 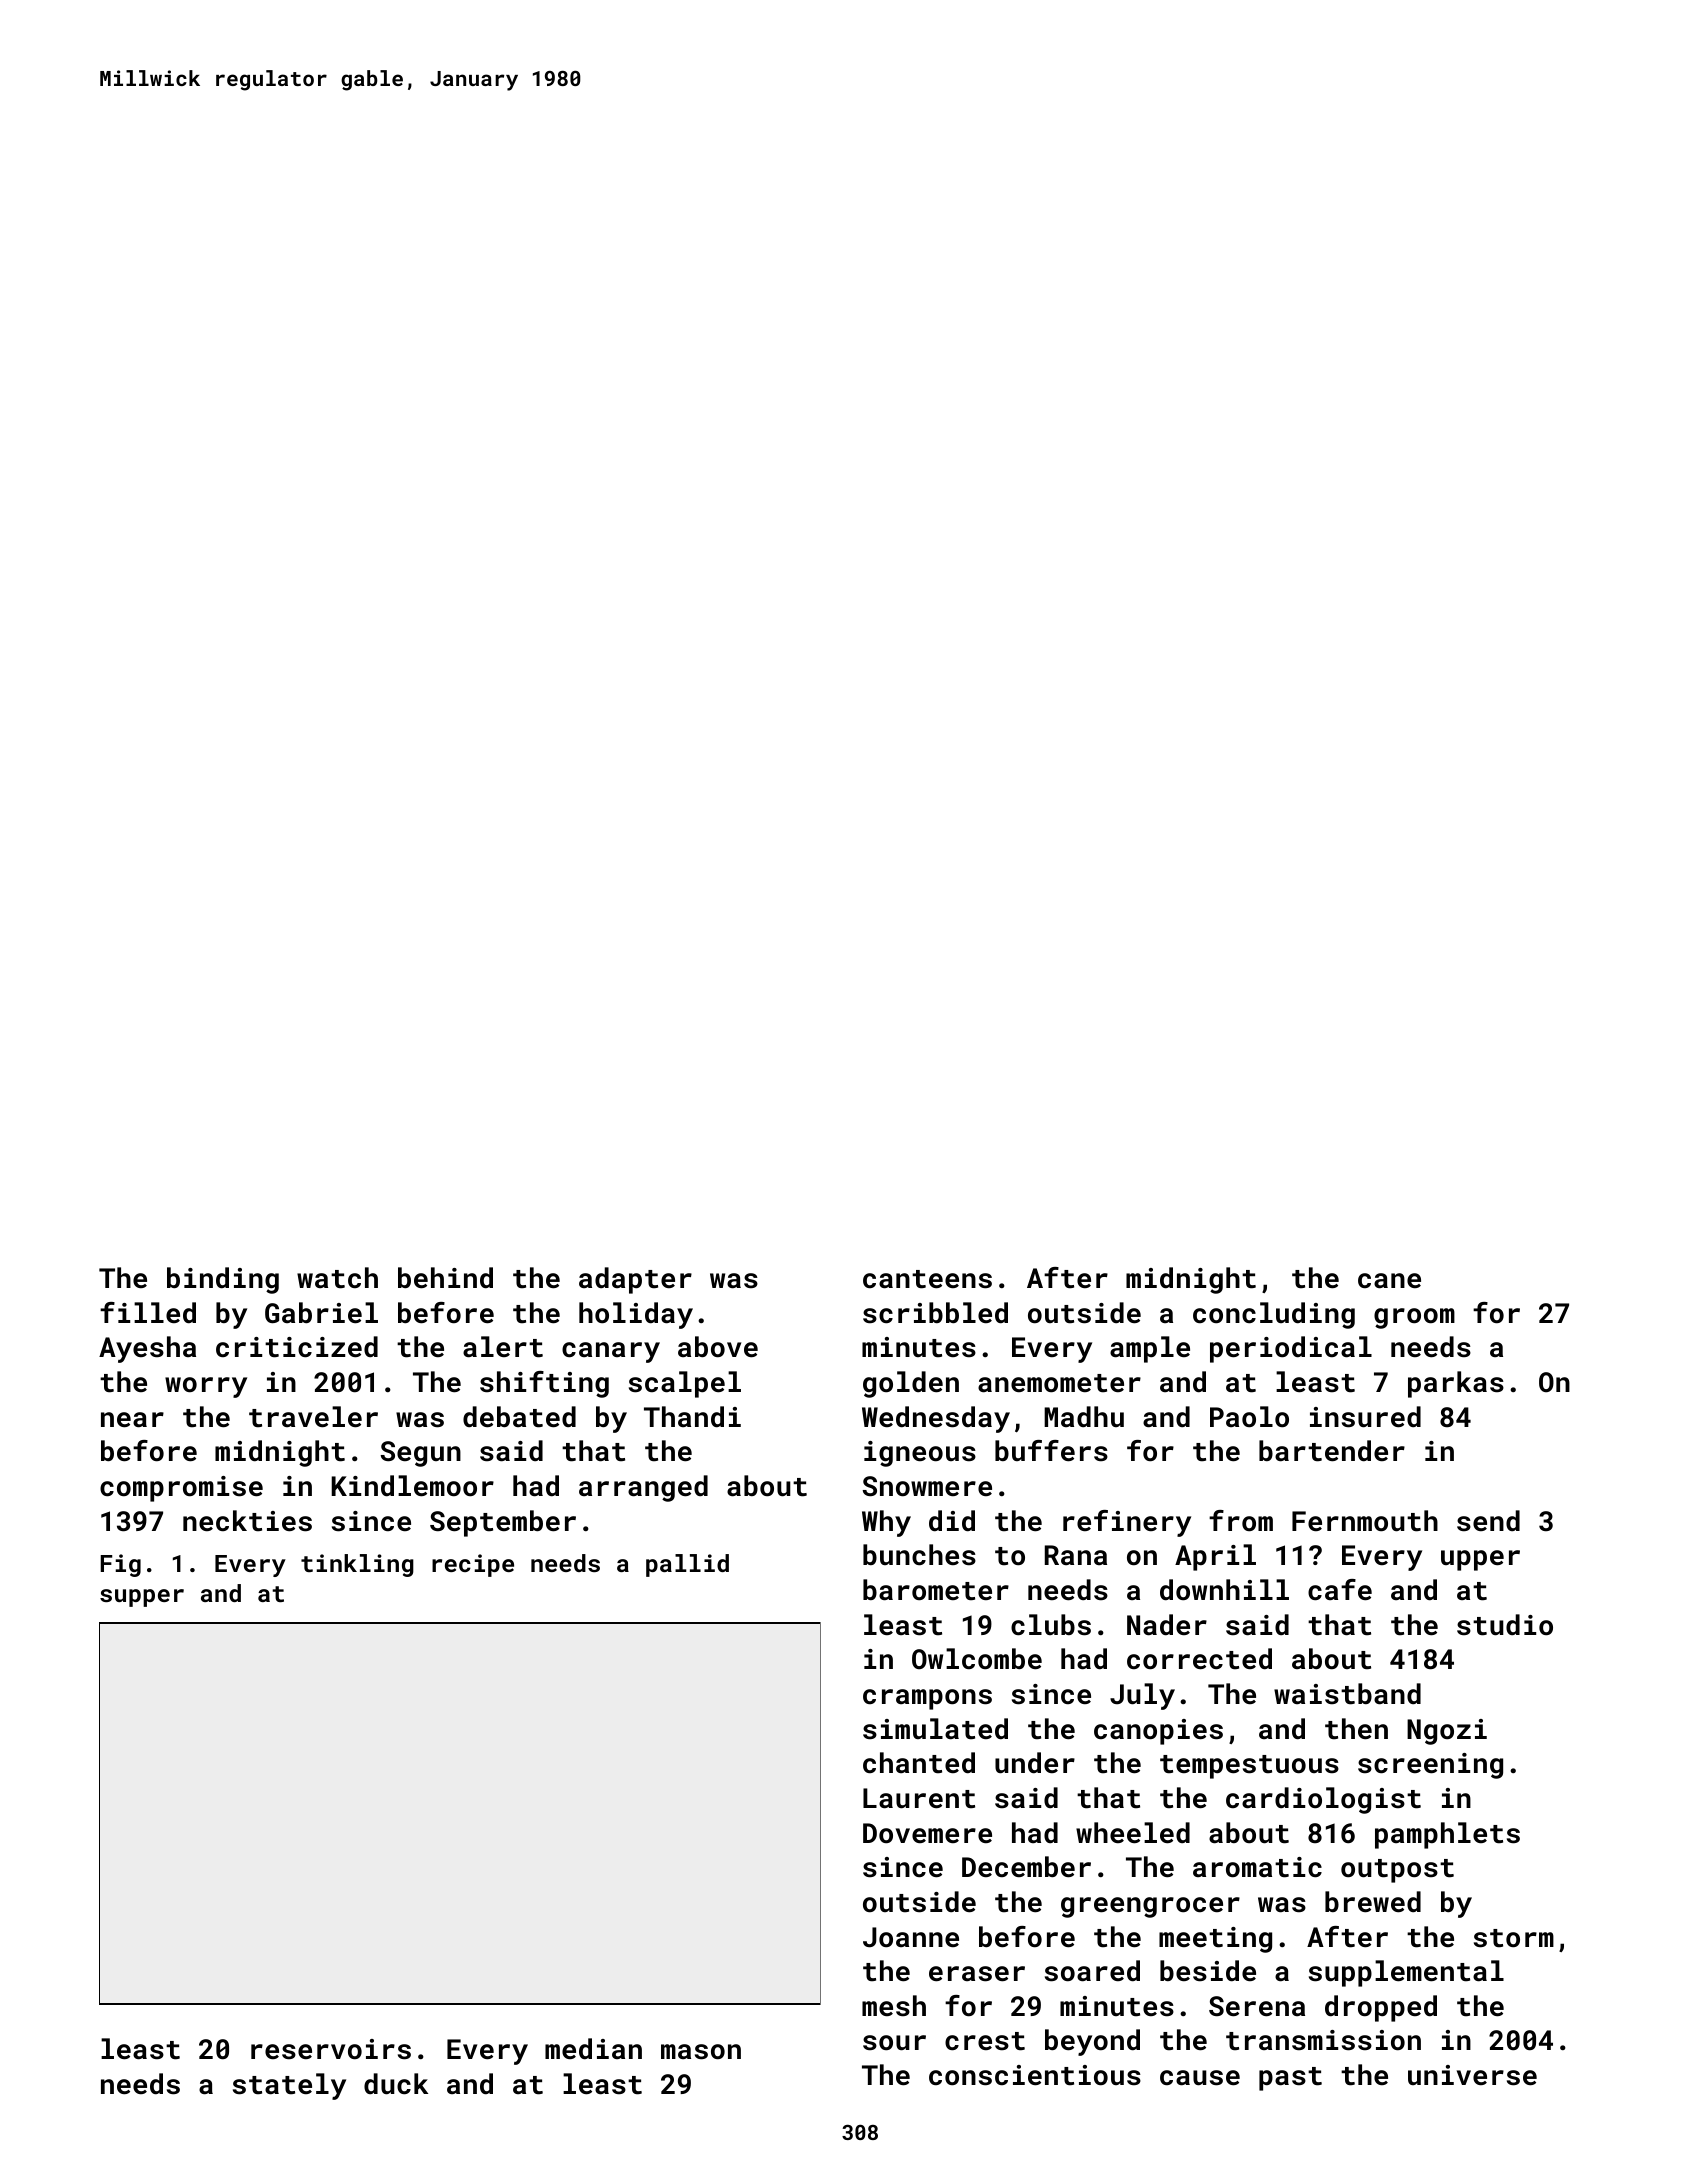 I want to click on pallid, so click(x=687, y=1565).
